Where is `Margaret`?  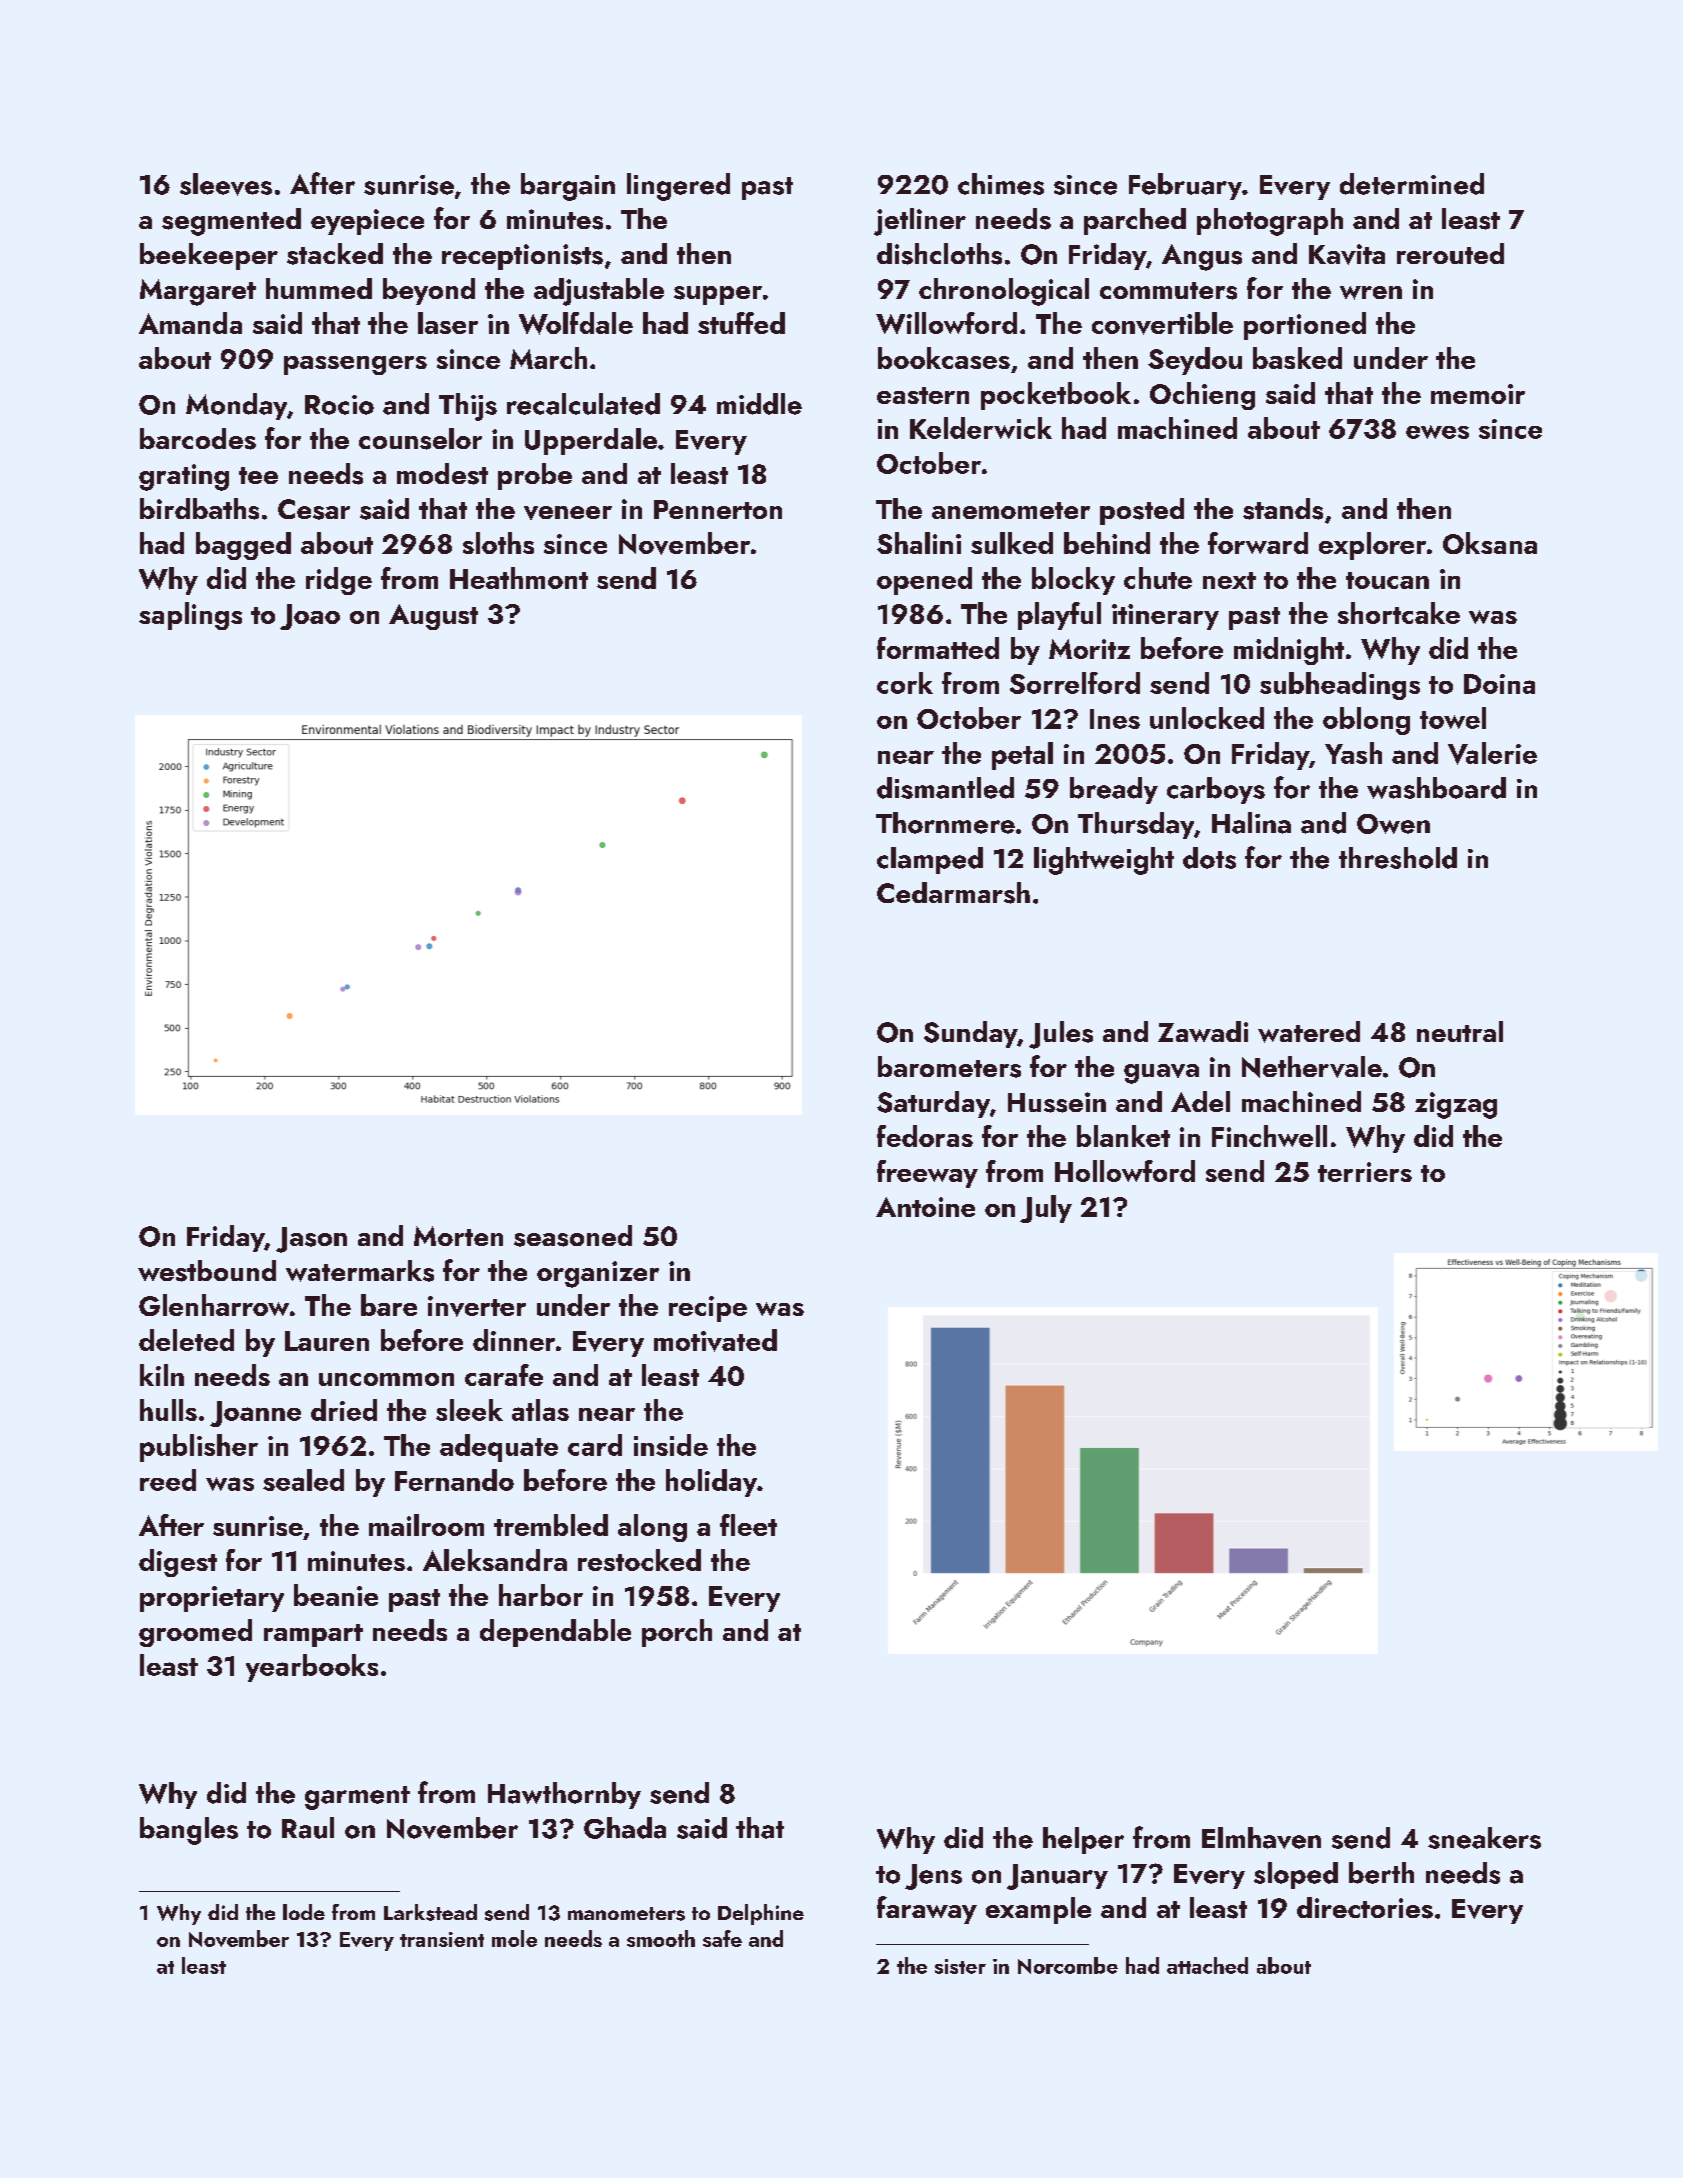 Margaret is located at coordinates (198, 292).
